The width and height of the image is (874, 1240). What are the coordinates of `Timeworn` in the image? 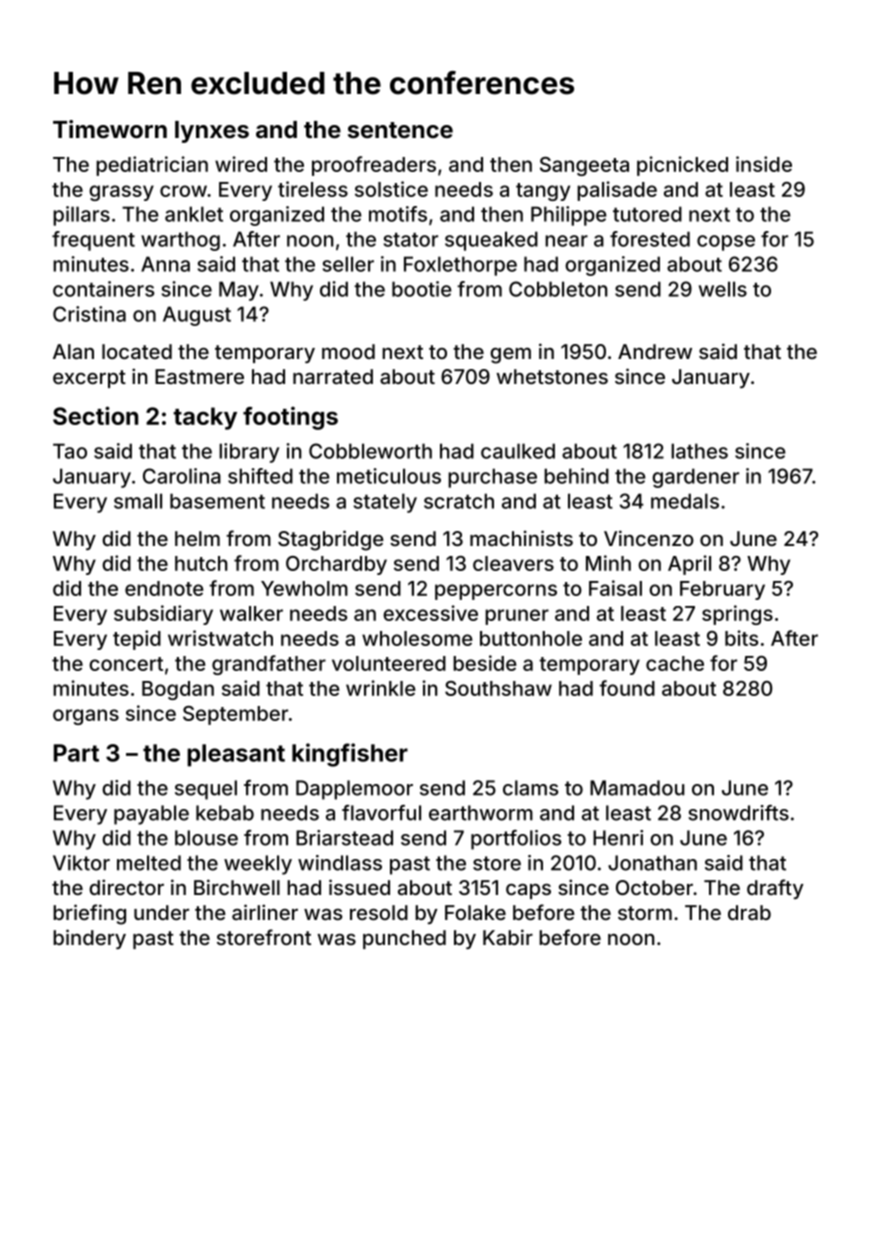 It's located at (110, 129).
